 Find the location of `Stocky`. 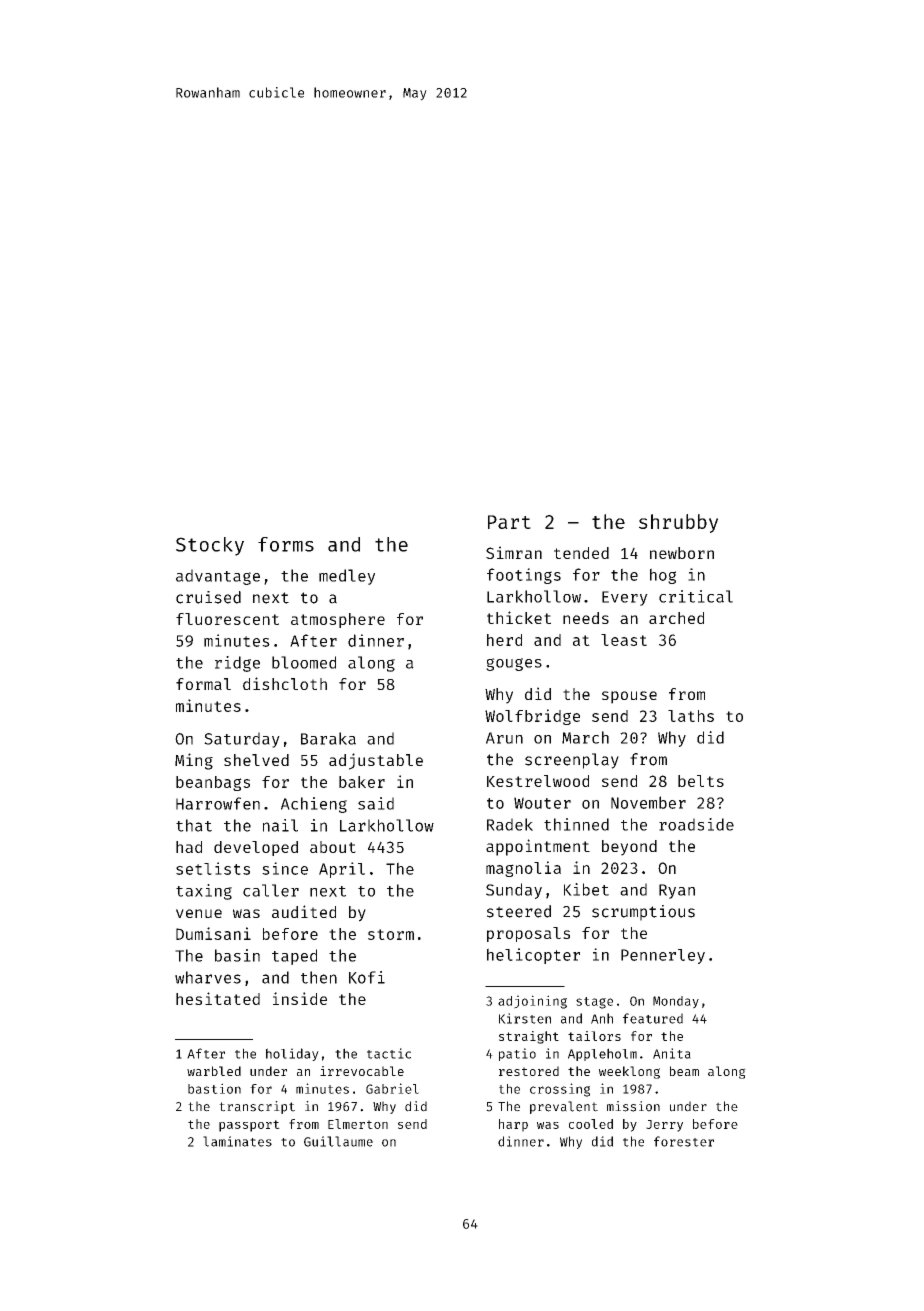

Stocky is located at coordinates (210, 546).
